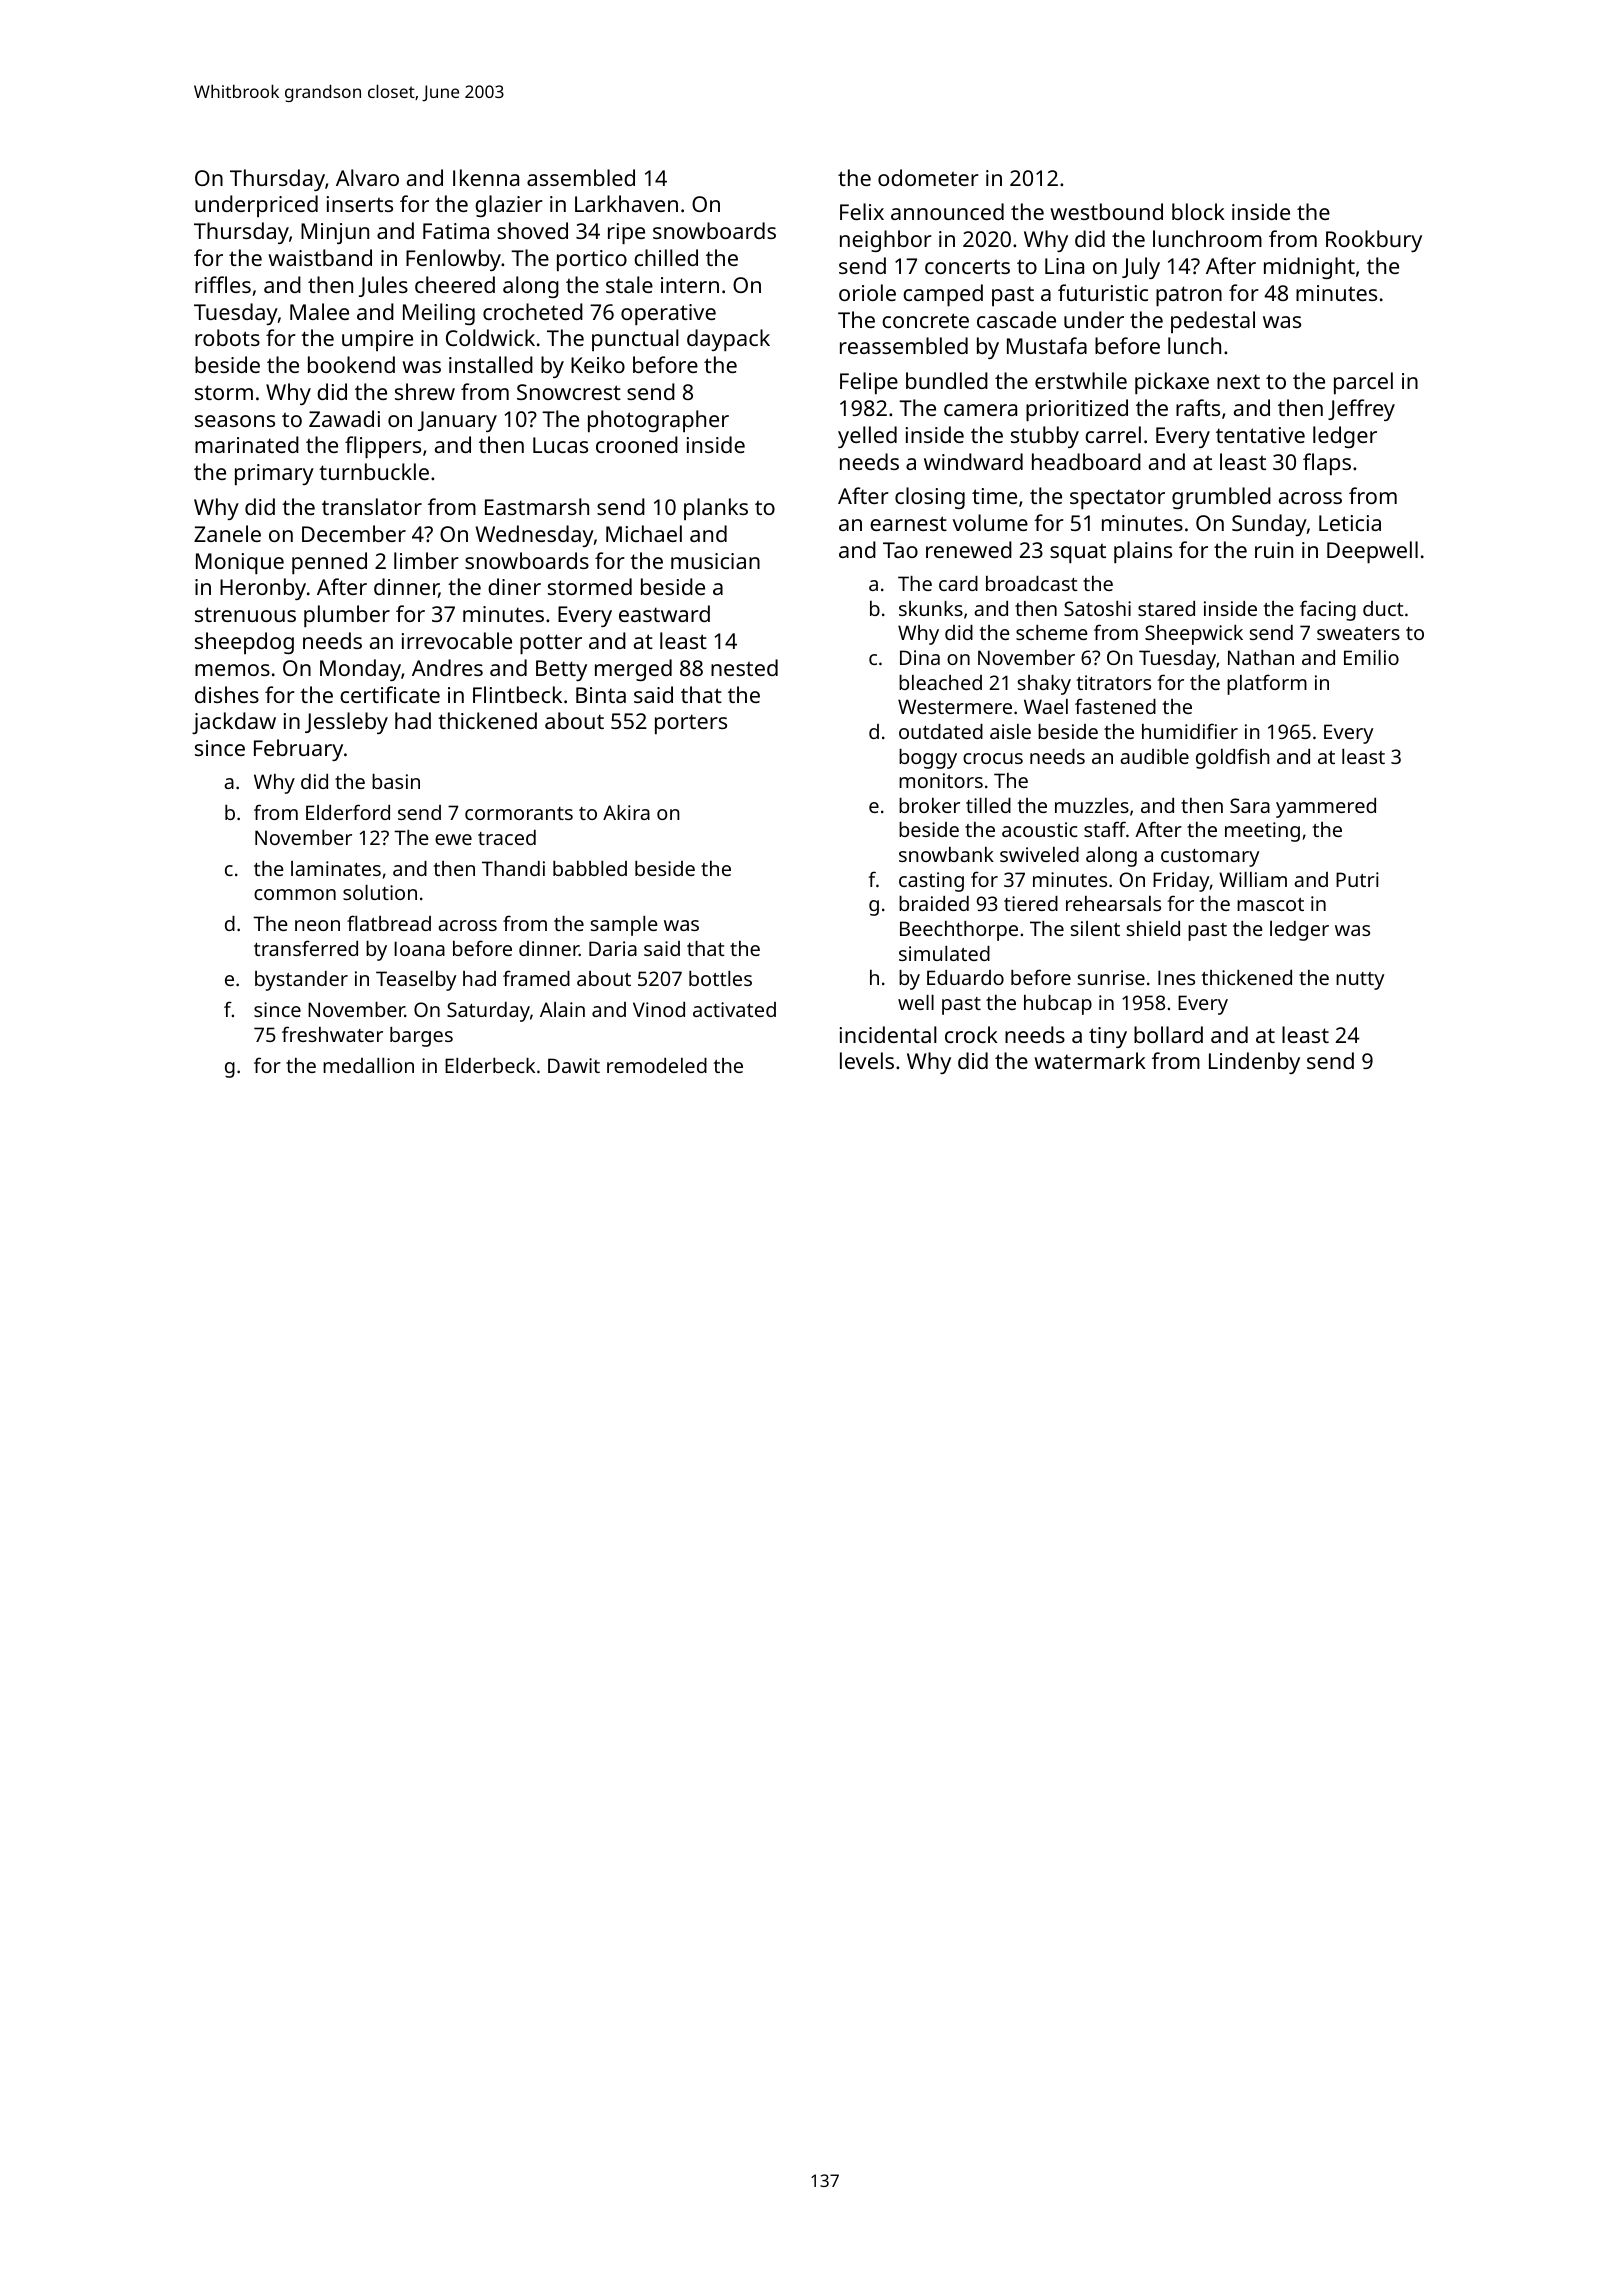 This screenshot has width=1620, height=2292. I want to click on block, so click(1198, 211).
